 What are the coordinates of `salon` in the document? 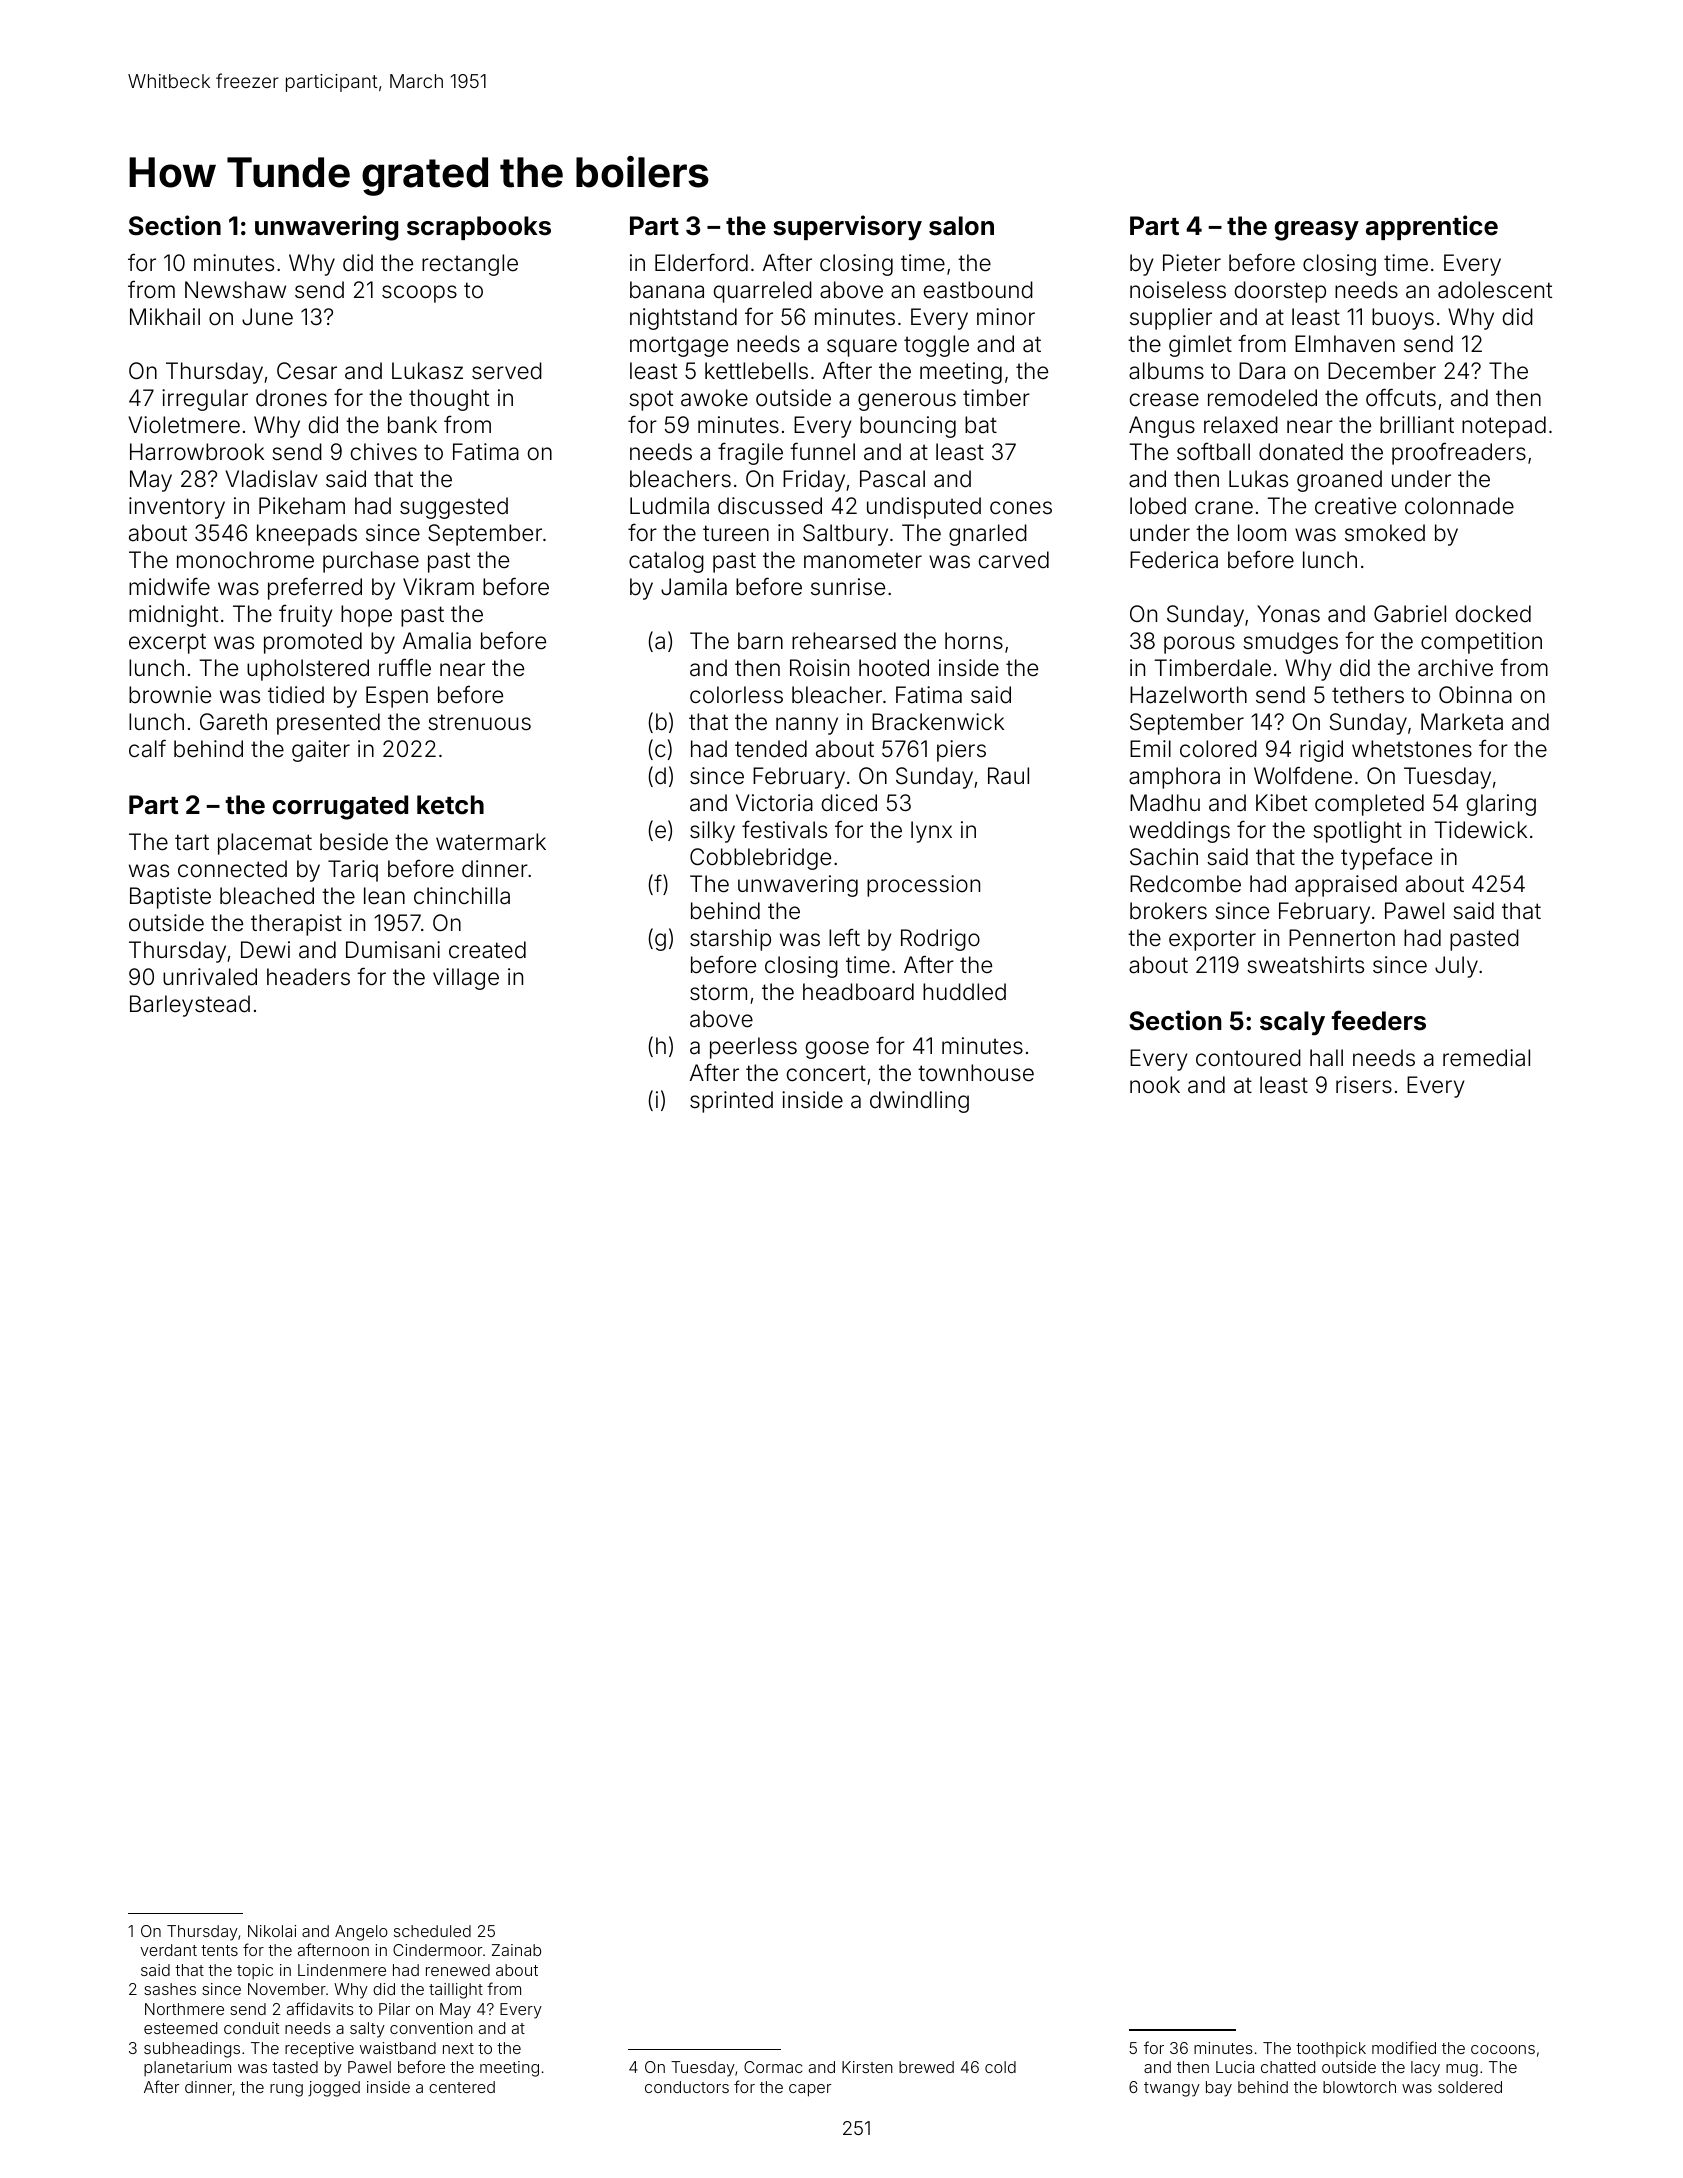 It's located at (961, 226).
